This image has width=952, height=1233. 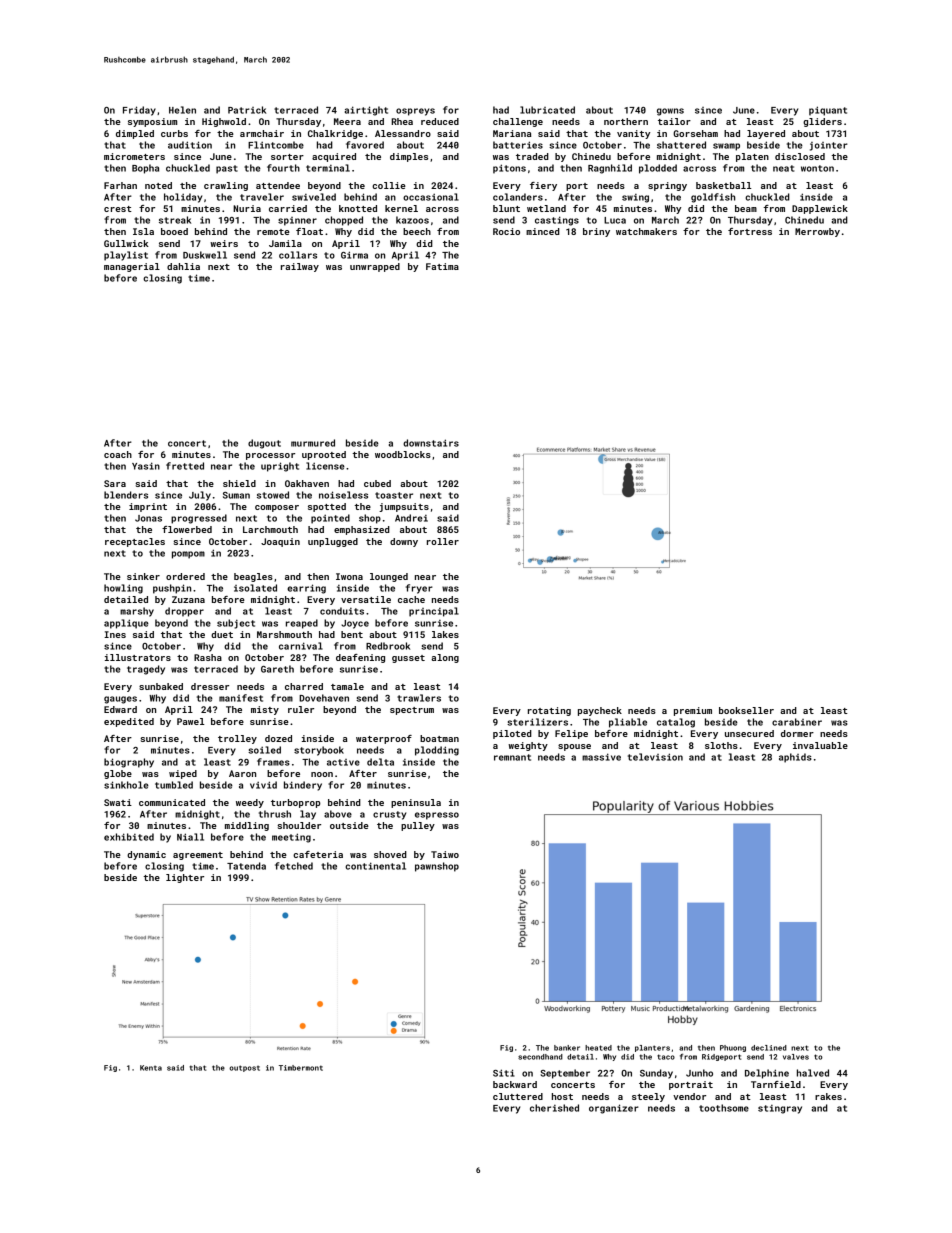 What do you see at coordinates (416, 803) in the image?
I see `peninsula` at bounding box center [416, 803].
